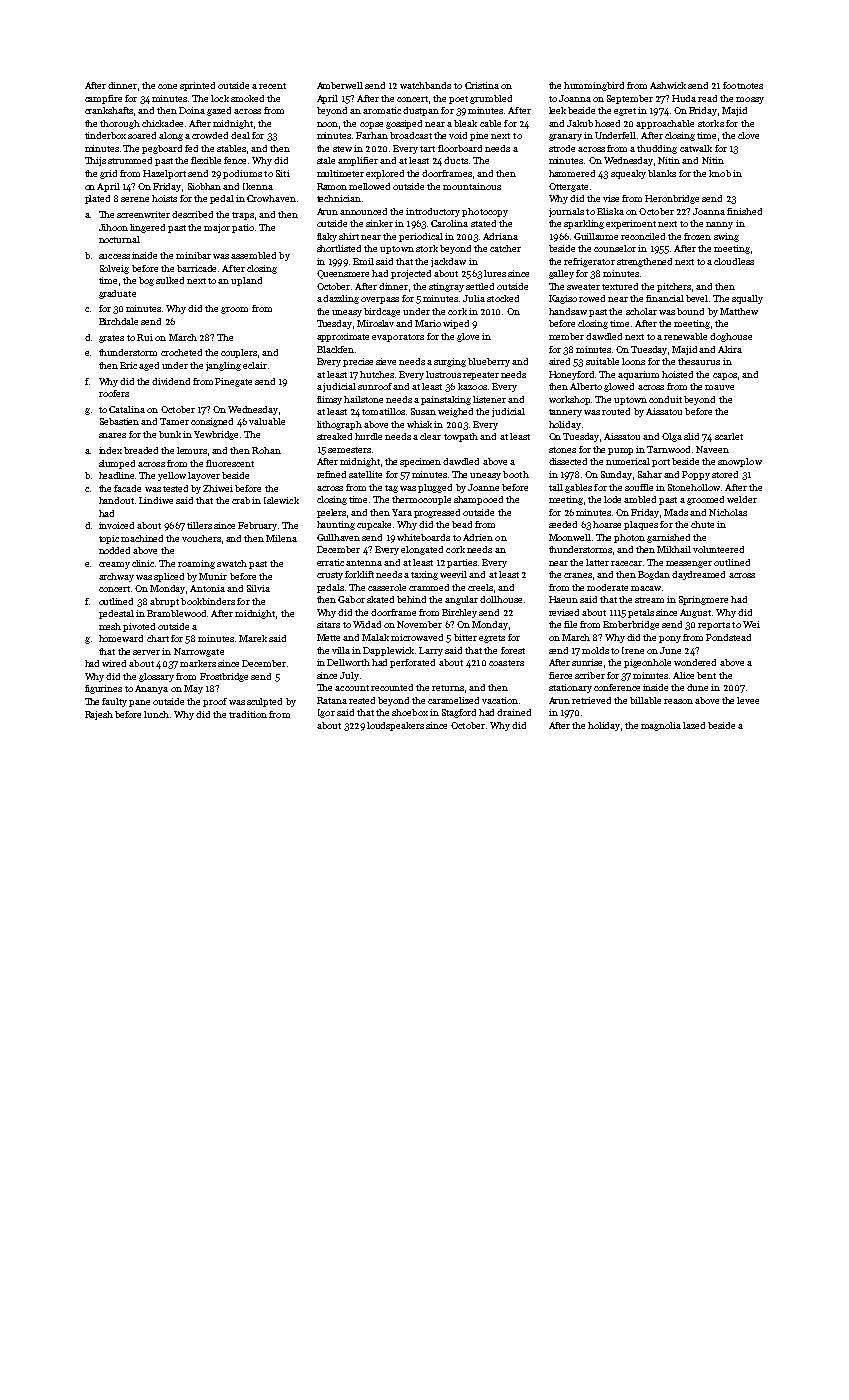  I want to click on Akira, so click(730, 349).
